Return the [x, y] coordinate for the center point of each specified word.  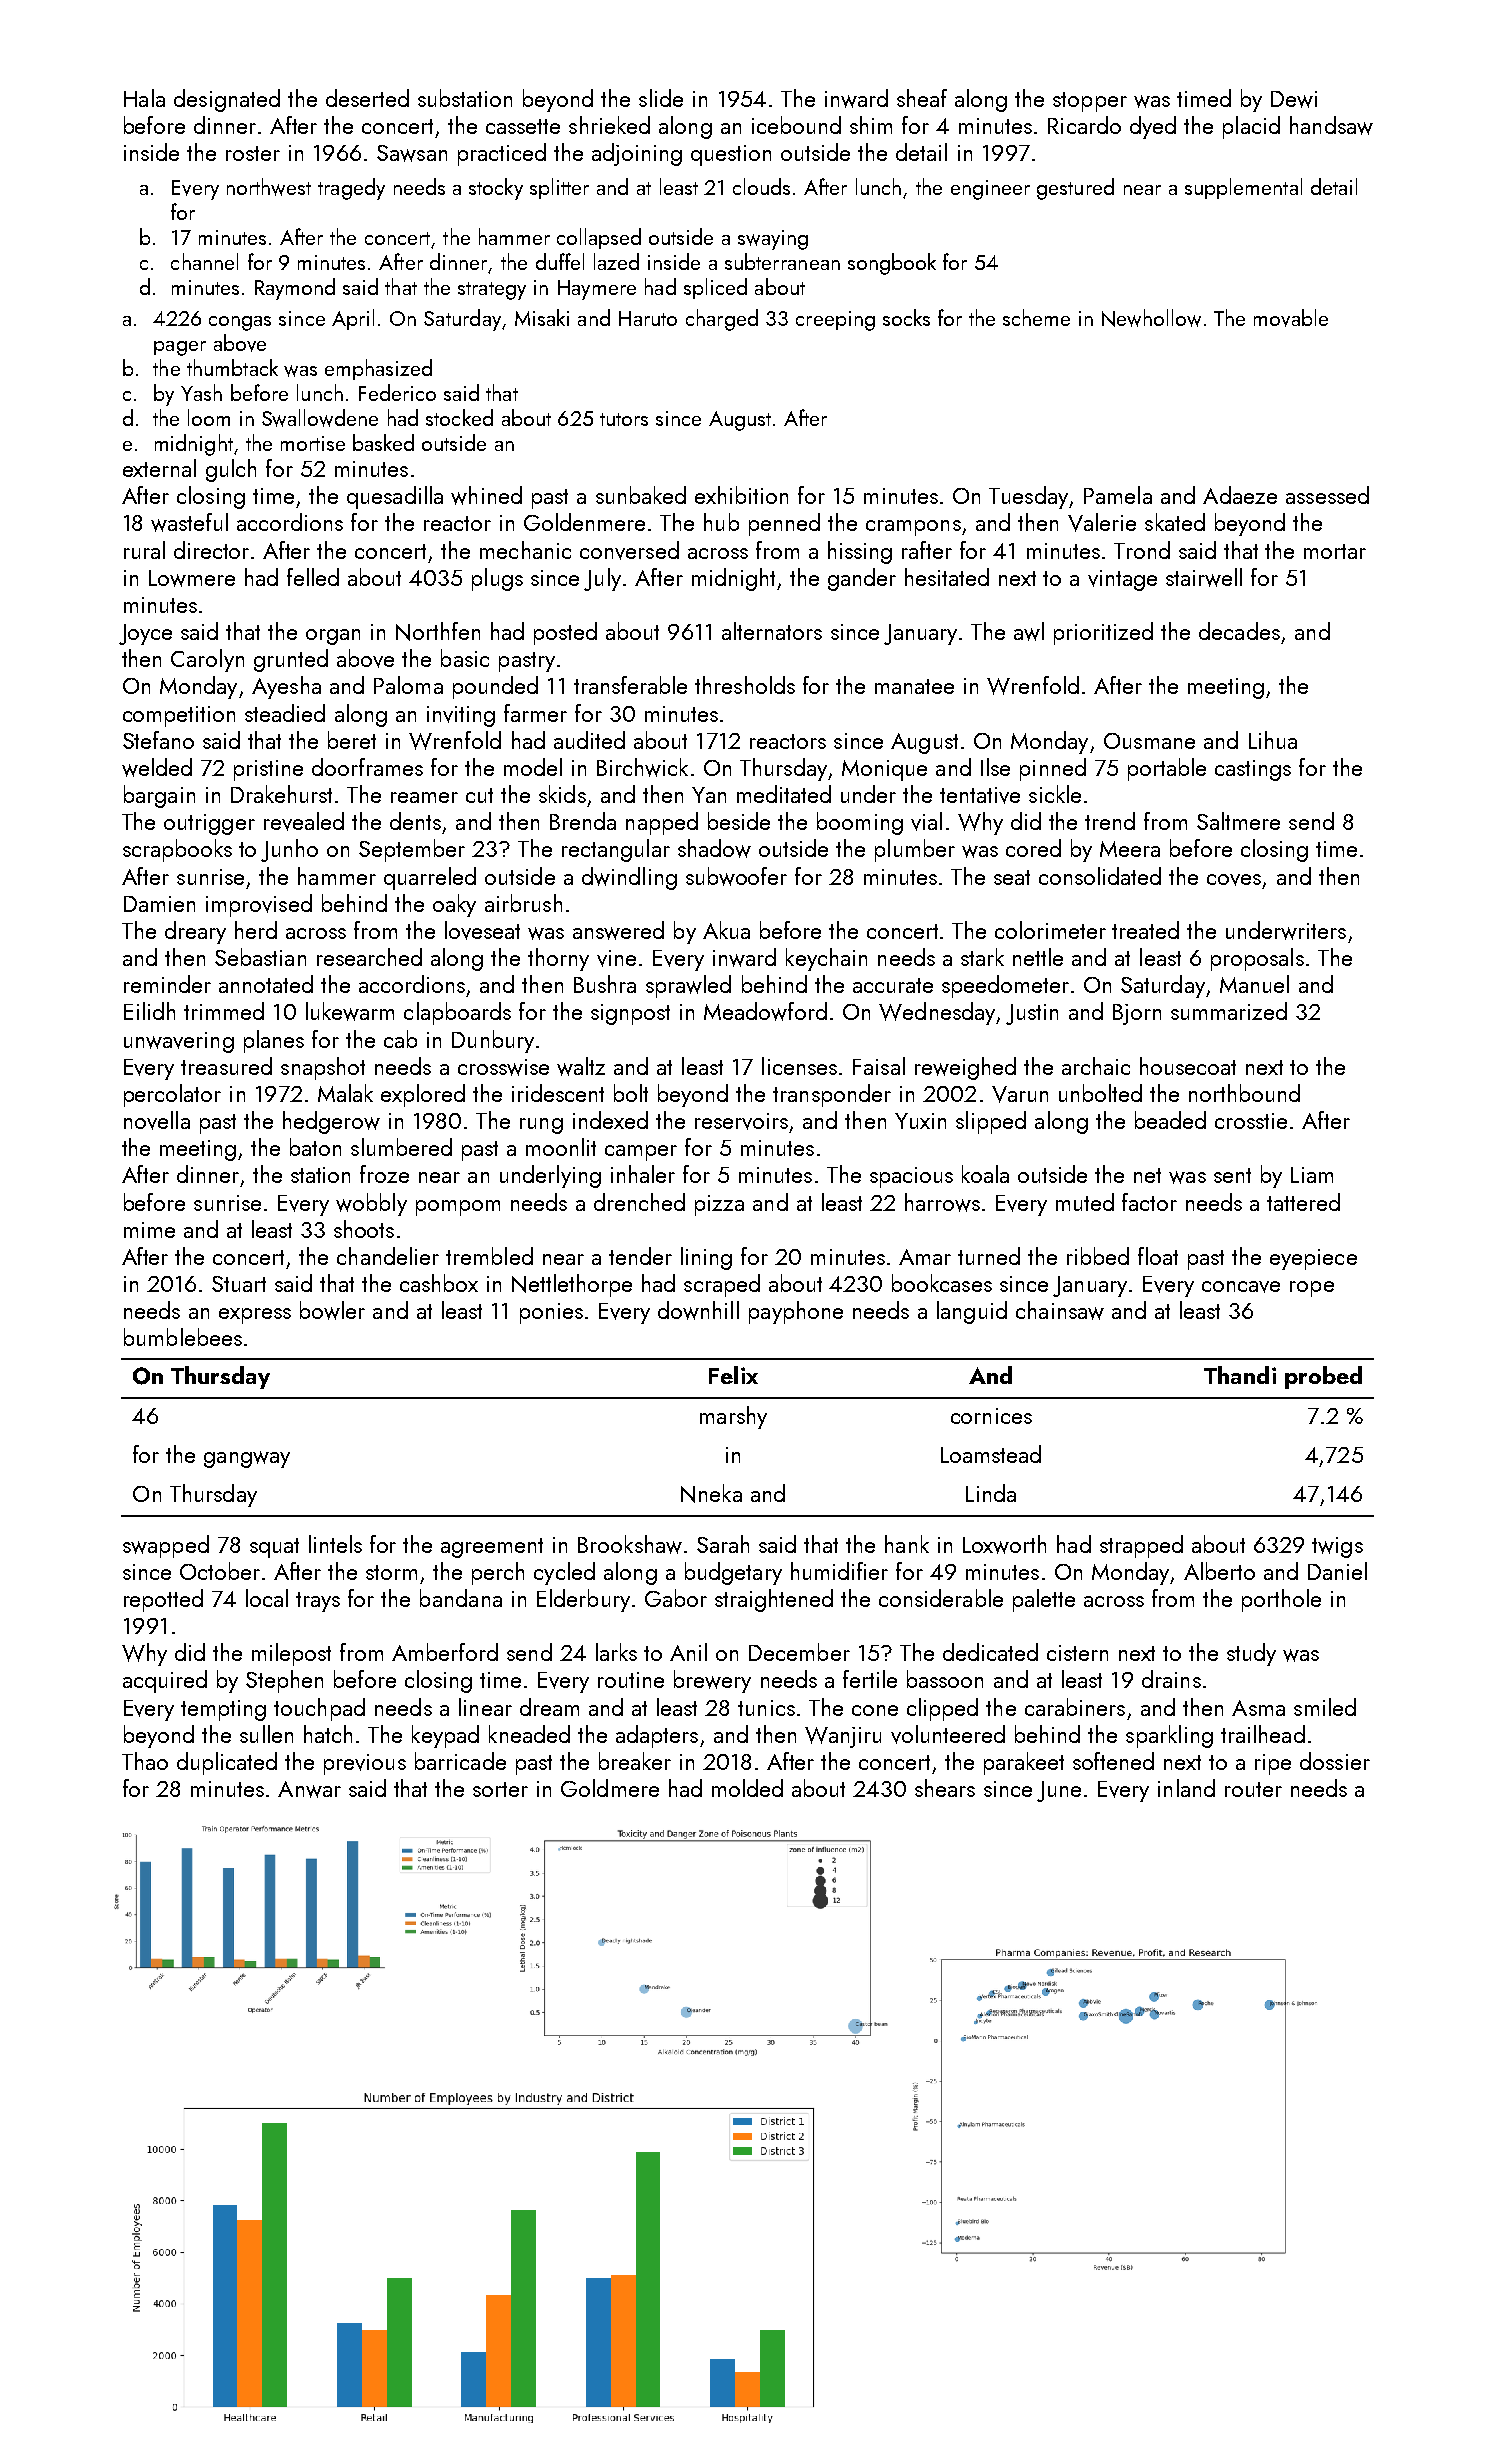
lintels [335, 1544]
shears [945, 1788]
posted [565, 633]
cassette [523, 126]
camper [641, 1153]
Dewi [1294, 99]
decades [1239, 631]
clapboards [457, 1013]
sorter [500, 1789]
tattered [1303, 1202]
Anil [688, 1652]
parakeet [1024, 1763]
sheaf [922, 98]
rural [144, 550]
